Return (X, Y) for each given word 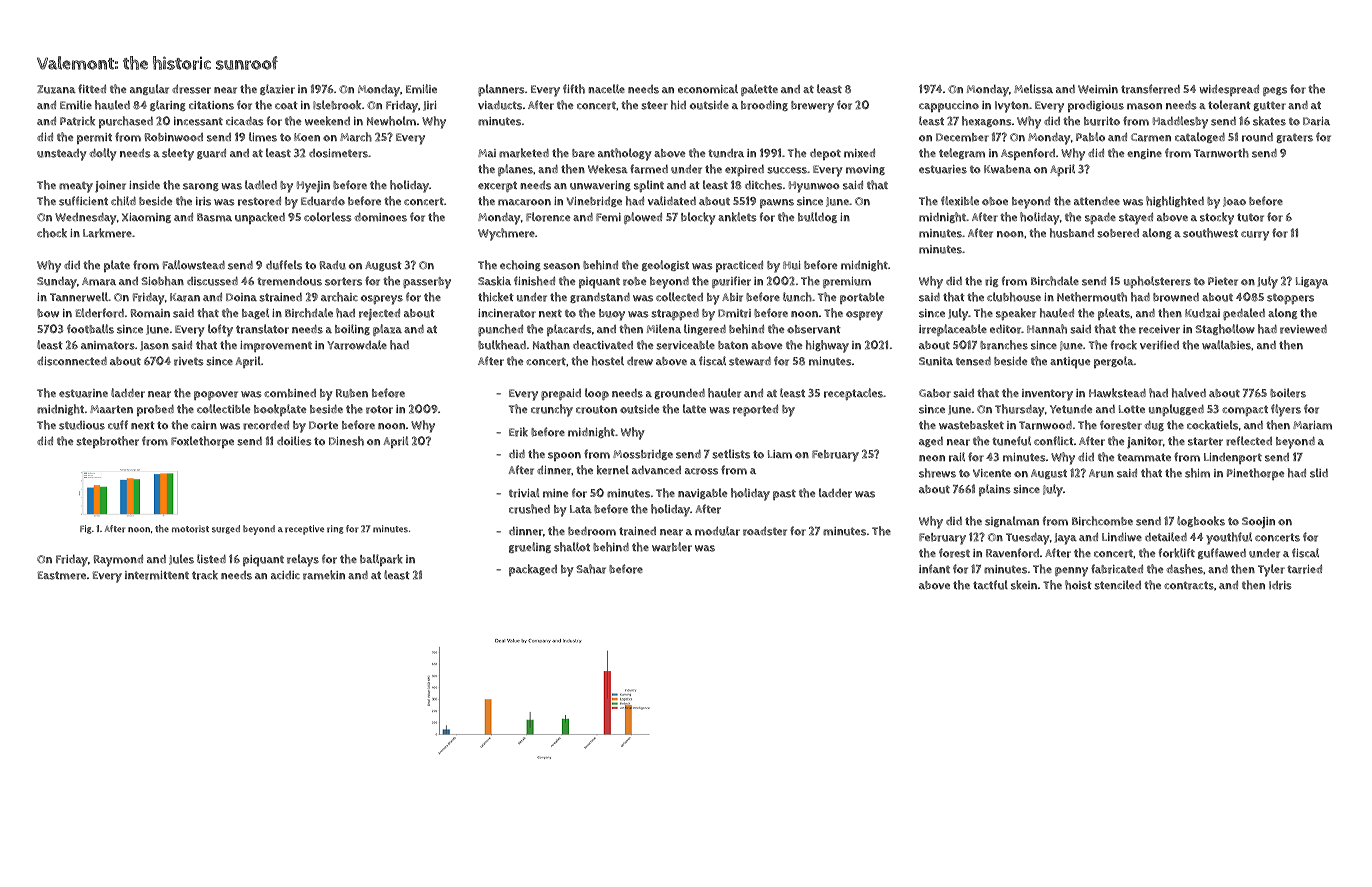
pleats (1114, 314)
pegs (1275, 91)
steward (750, 361)
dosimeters (338, 153)
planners (501, 90)
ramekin (324, 575)
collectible (224, 409)
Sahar (591, 569)
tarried (1304, 569)
